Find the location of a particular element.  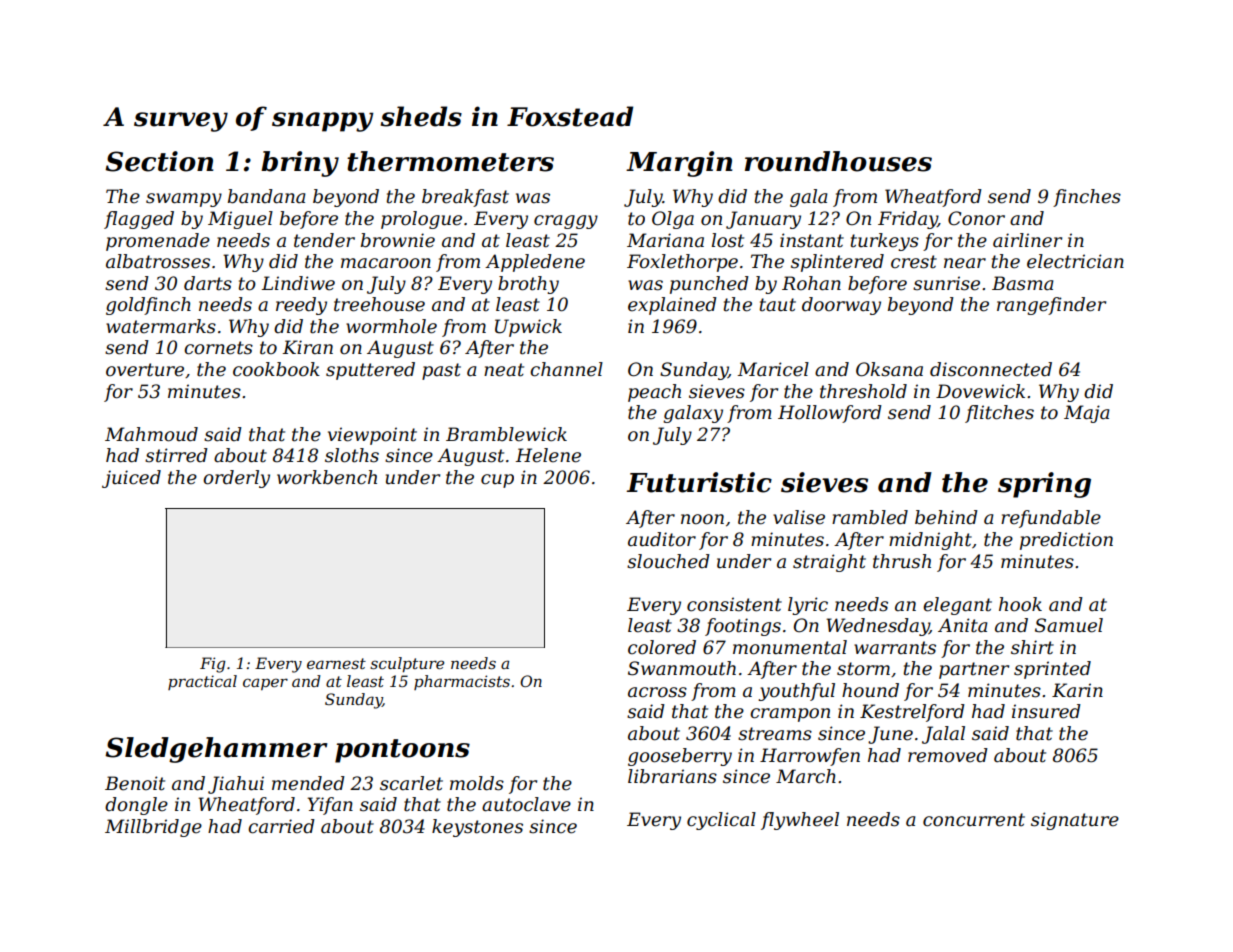

Futuristic is located at coordinates (699, 482).
